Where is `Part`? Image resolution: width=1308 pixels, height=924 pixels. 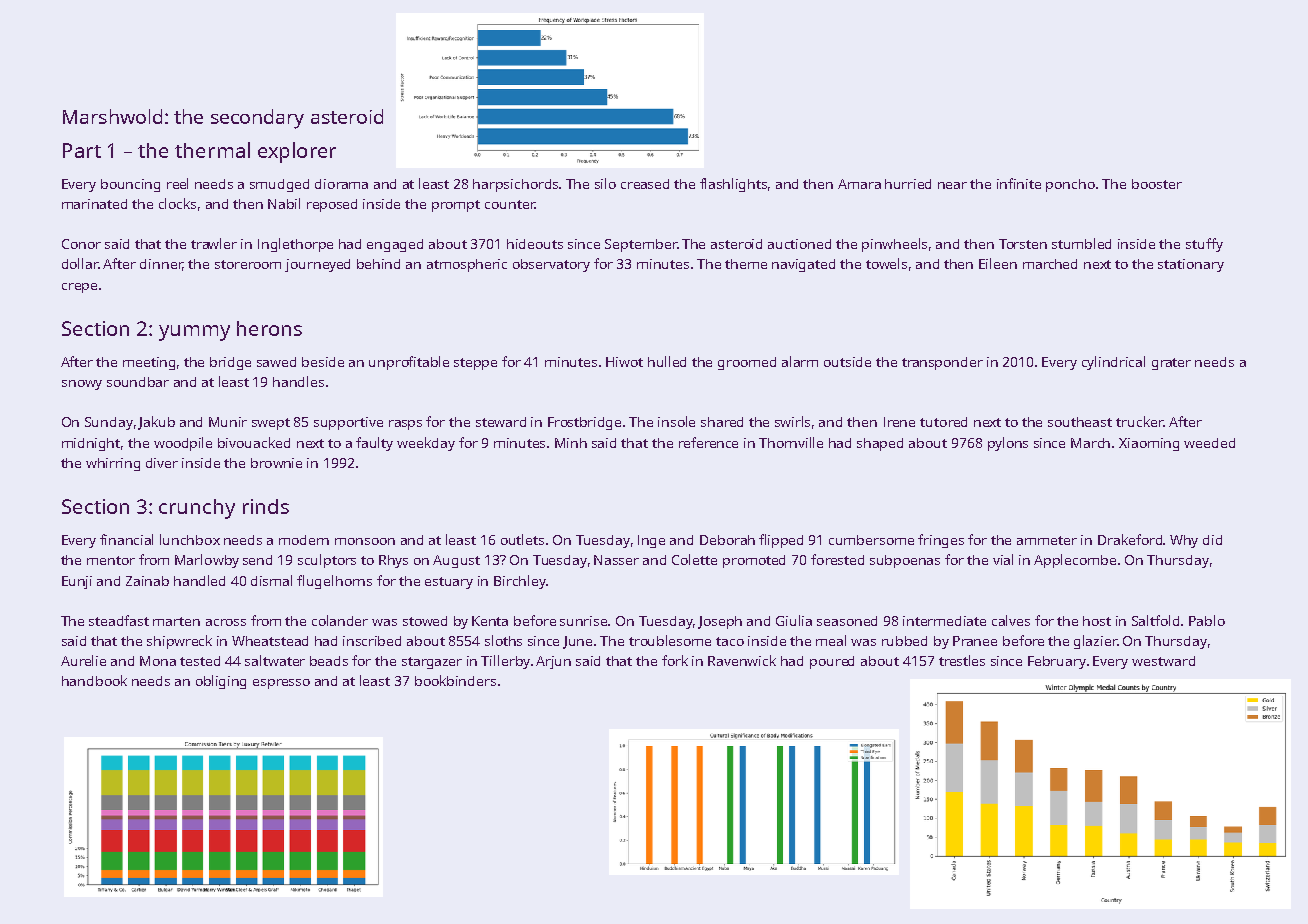 Part is located at coordinates (82, 150).
